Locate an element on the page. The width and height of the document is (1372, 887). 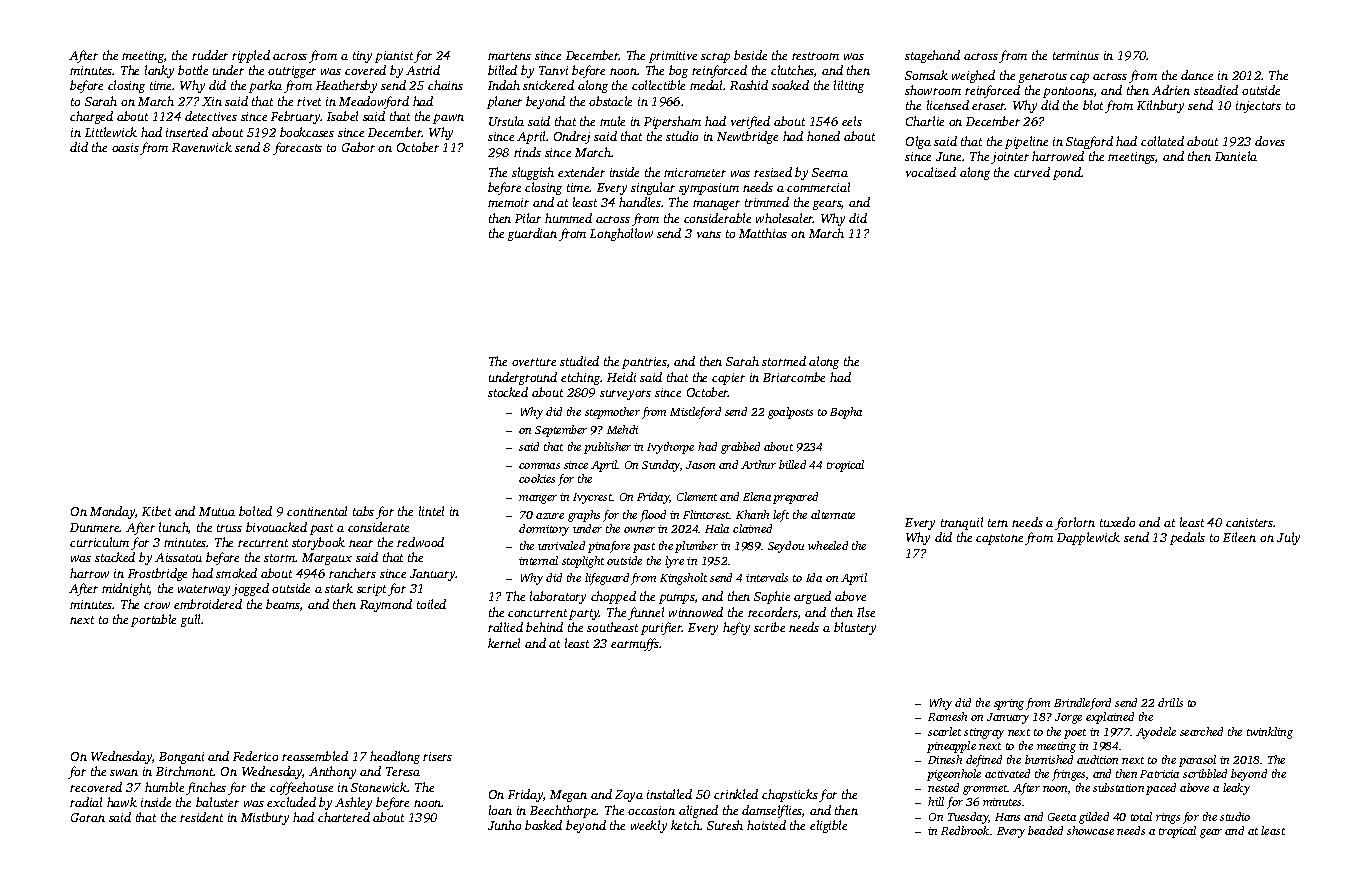
Aissatou is located at coordinates (178, 557).
